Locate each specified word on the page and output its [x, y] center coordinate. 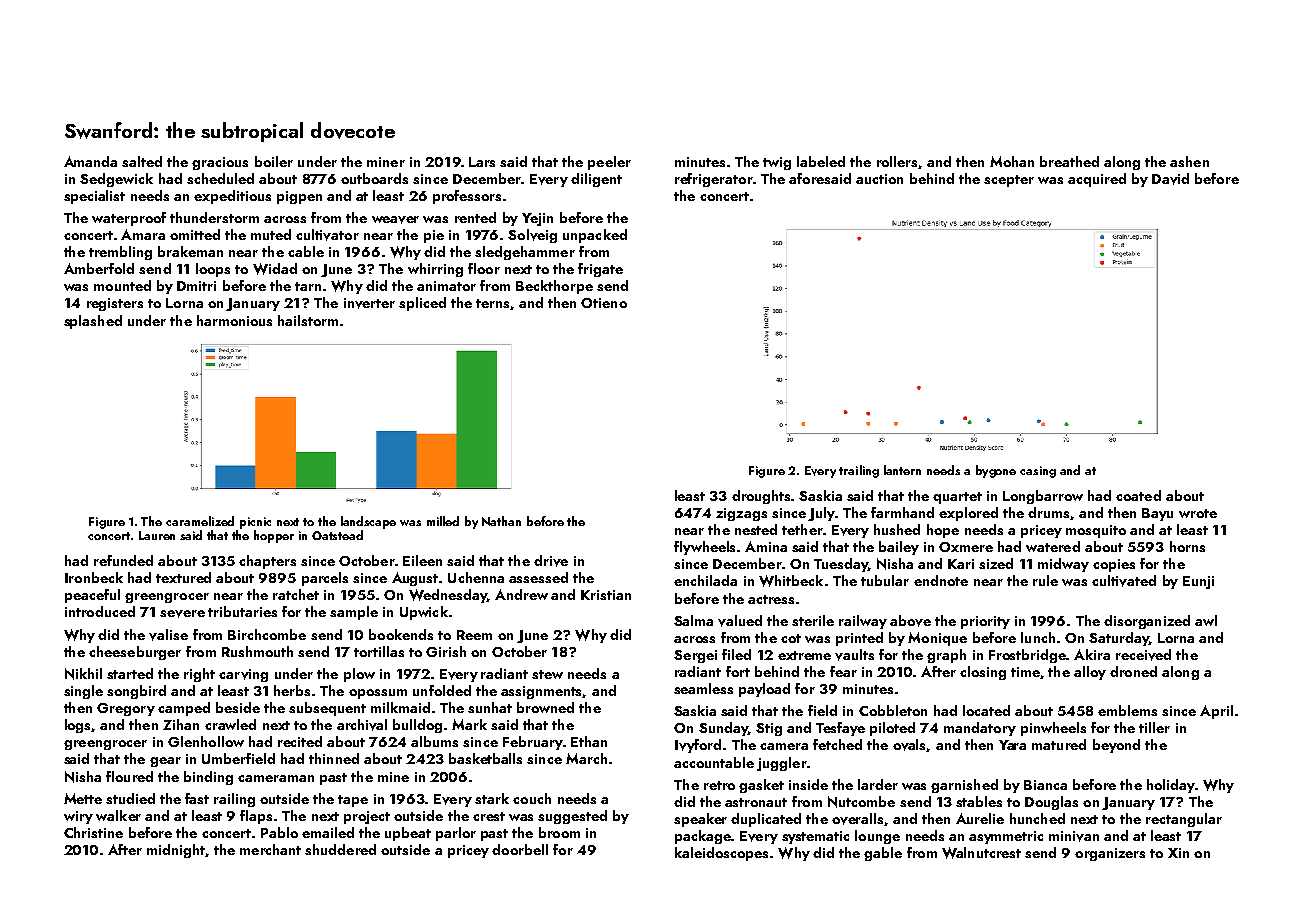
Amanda [90, 161]
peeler [609, 163]
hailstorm [308, 320]
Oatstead [337, 535]
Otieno [604, 303]
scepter [1009, 181]
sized [996, 563]
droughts [761, 497]
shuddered [340, 849]
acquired [1097, 180]
